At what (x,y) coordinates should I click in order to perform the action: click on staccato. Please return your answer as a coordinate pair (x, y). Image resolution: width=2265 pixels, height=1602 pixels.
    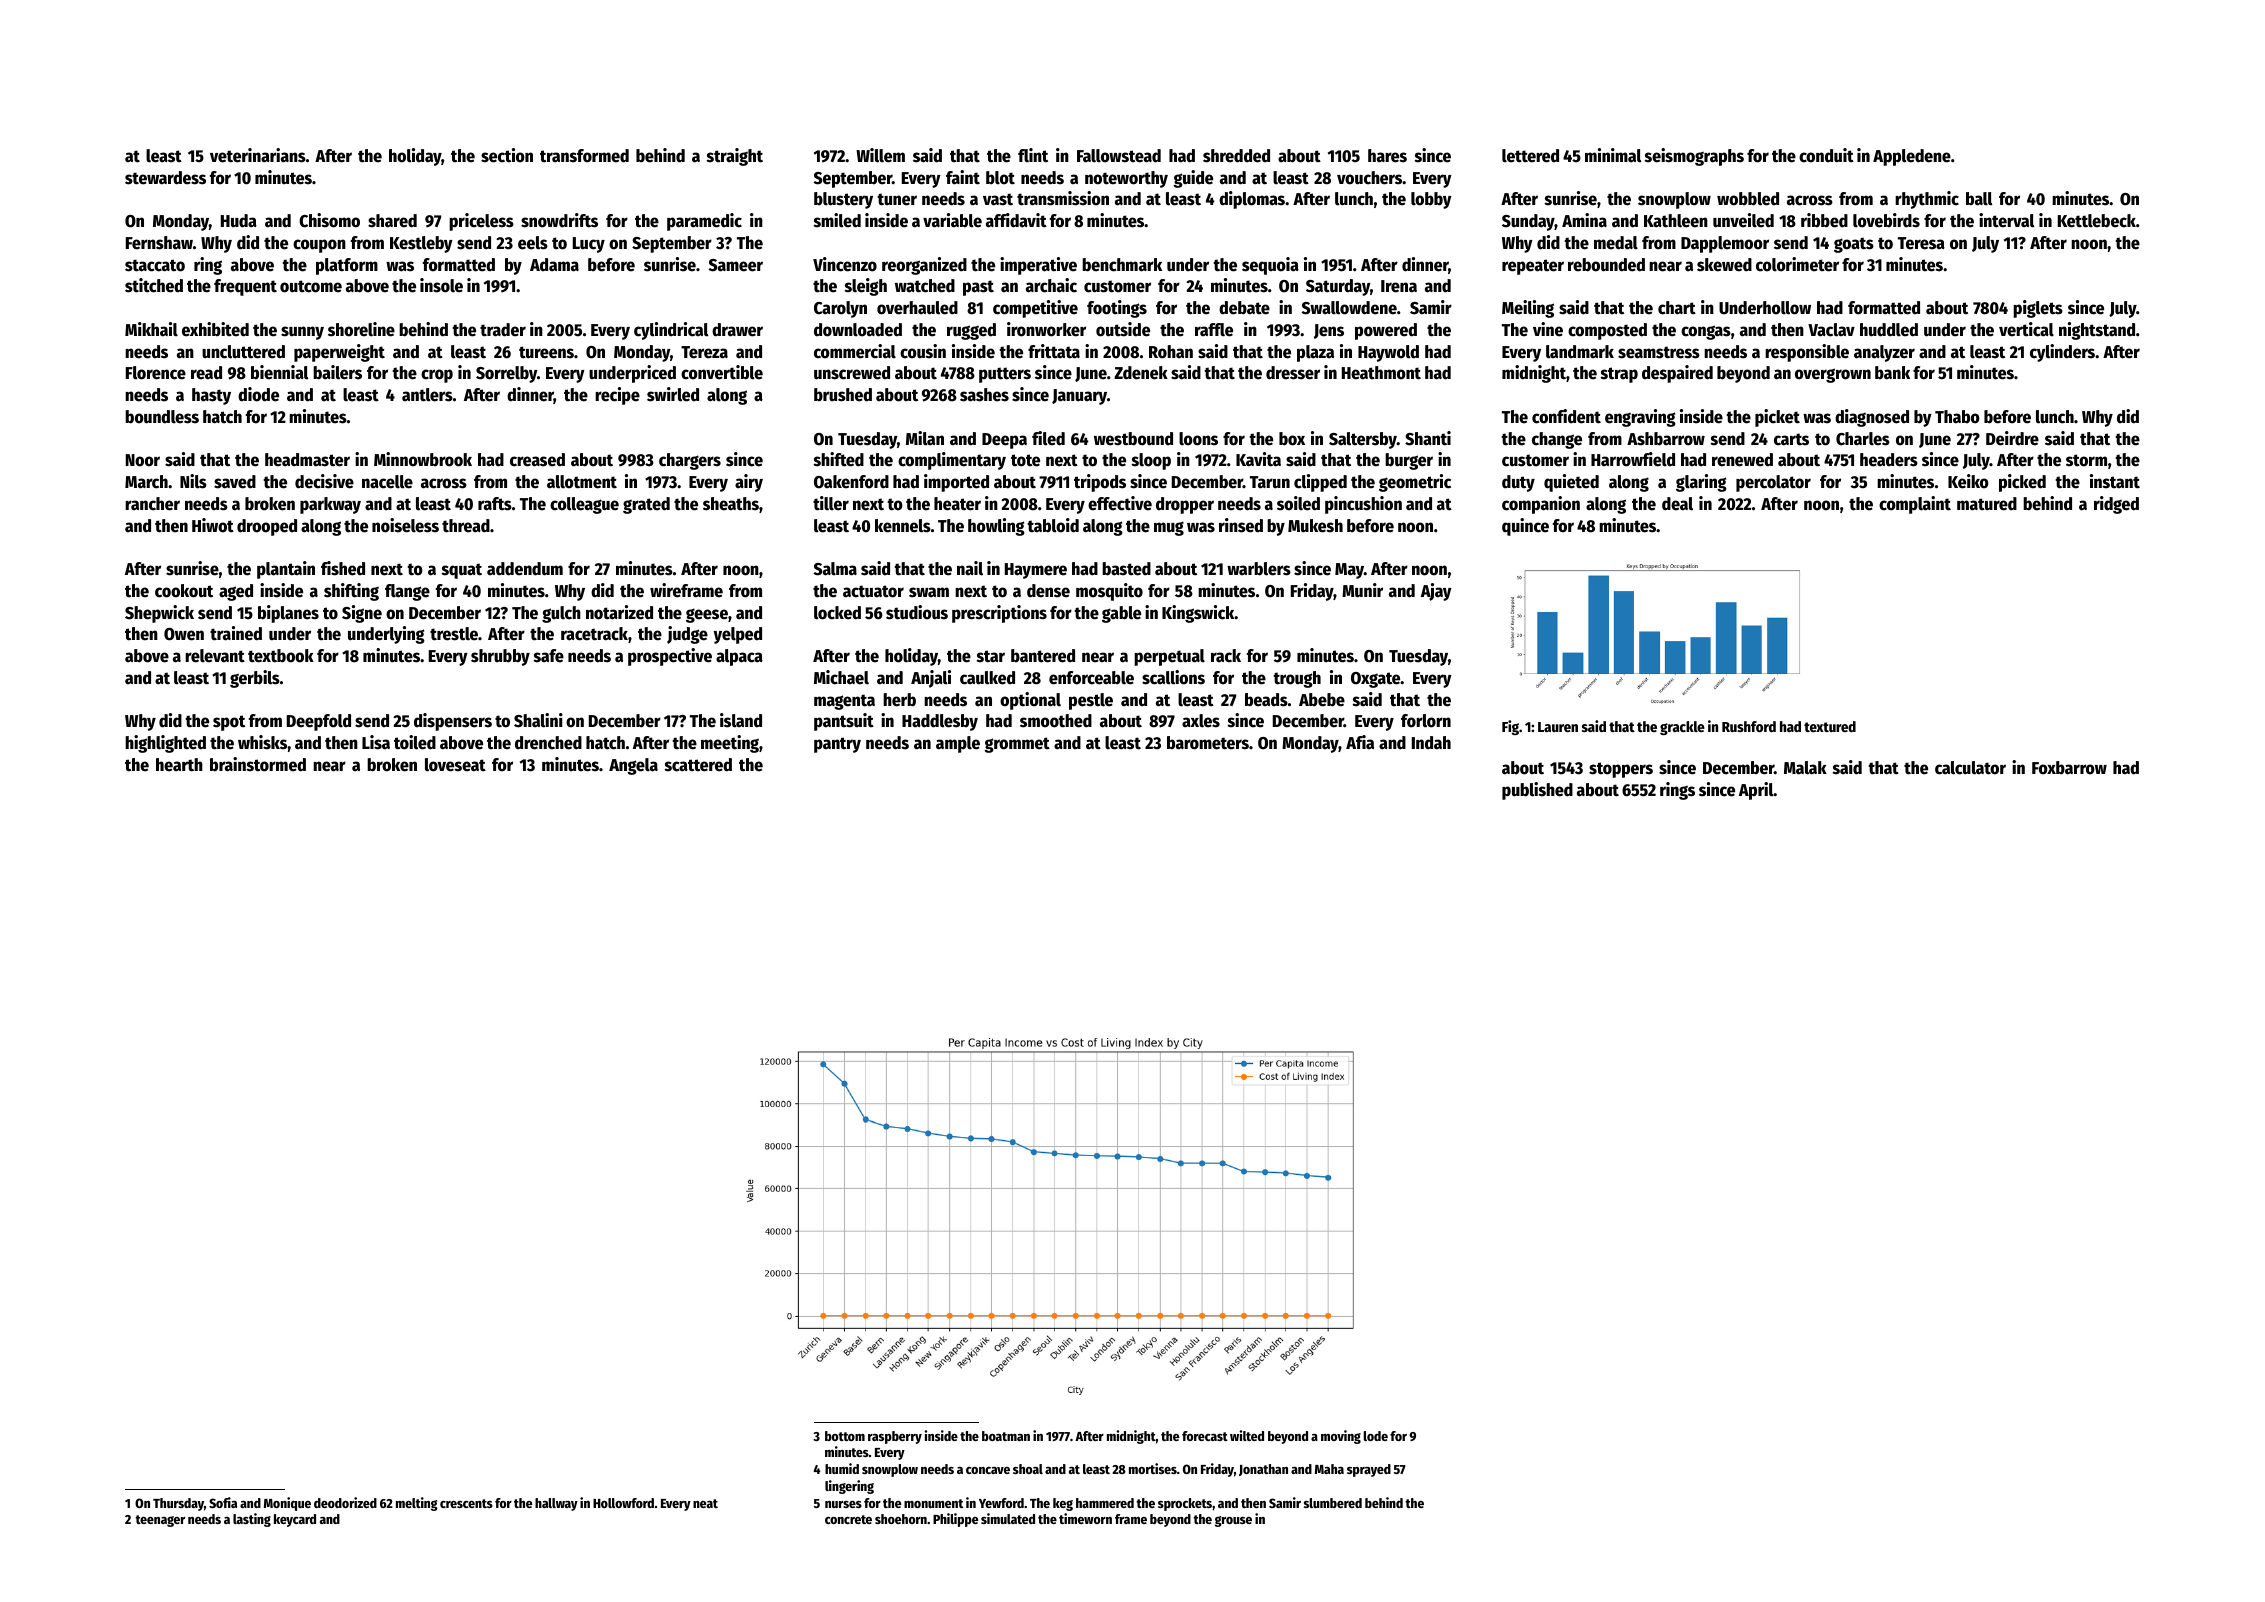
    Looking at the image, I should click on (155, 265).
